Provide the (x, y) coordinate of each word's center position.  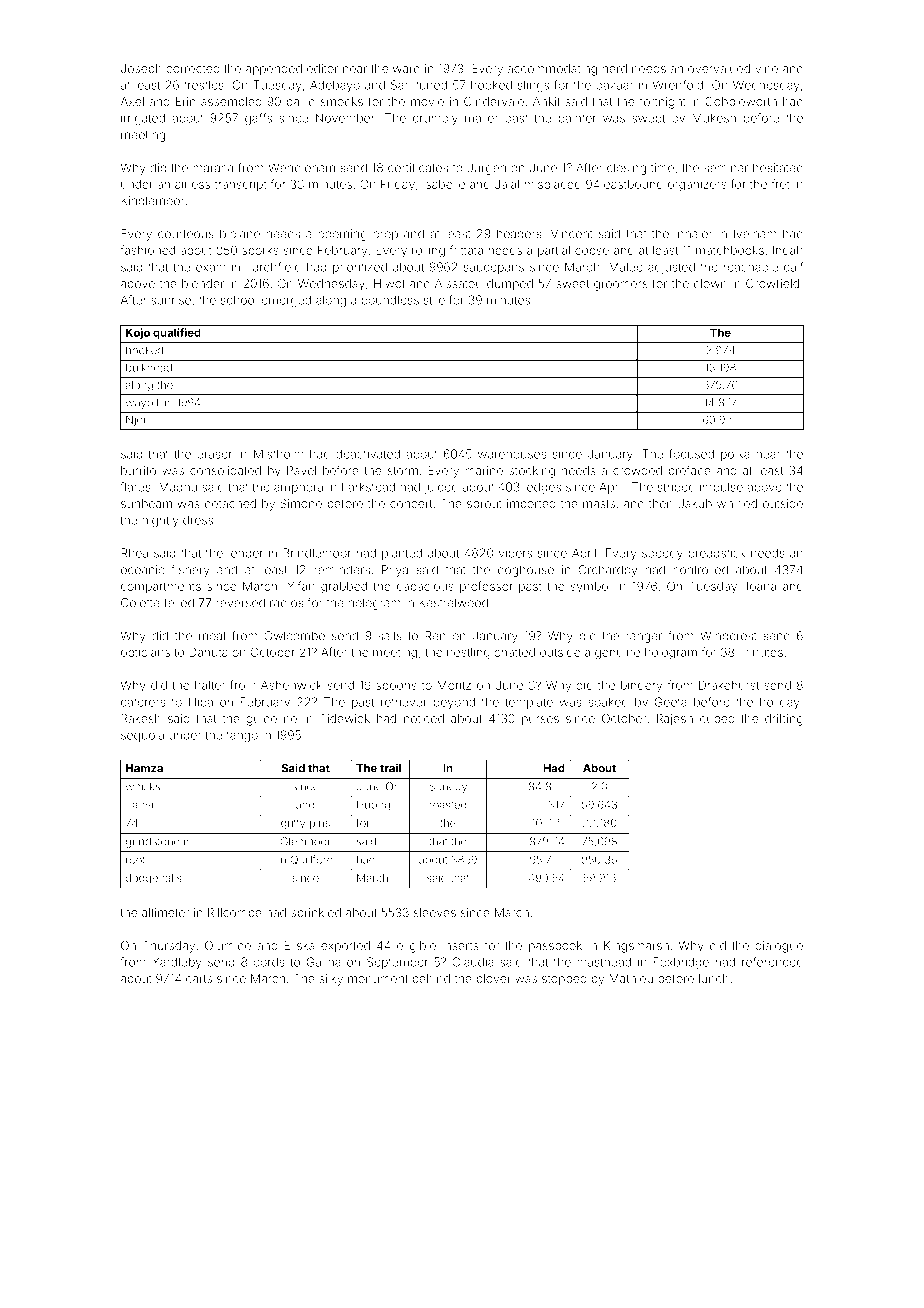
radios (286, 603)
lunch (714, 978)
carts (199, 979)
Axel (132, 101)
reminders (342, 570)
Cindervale (494, 101)
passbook (555, 947)
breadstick (717, 553)
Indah (788, 250)
